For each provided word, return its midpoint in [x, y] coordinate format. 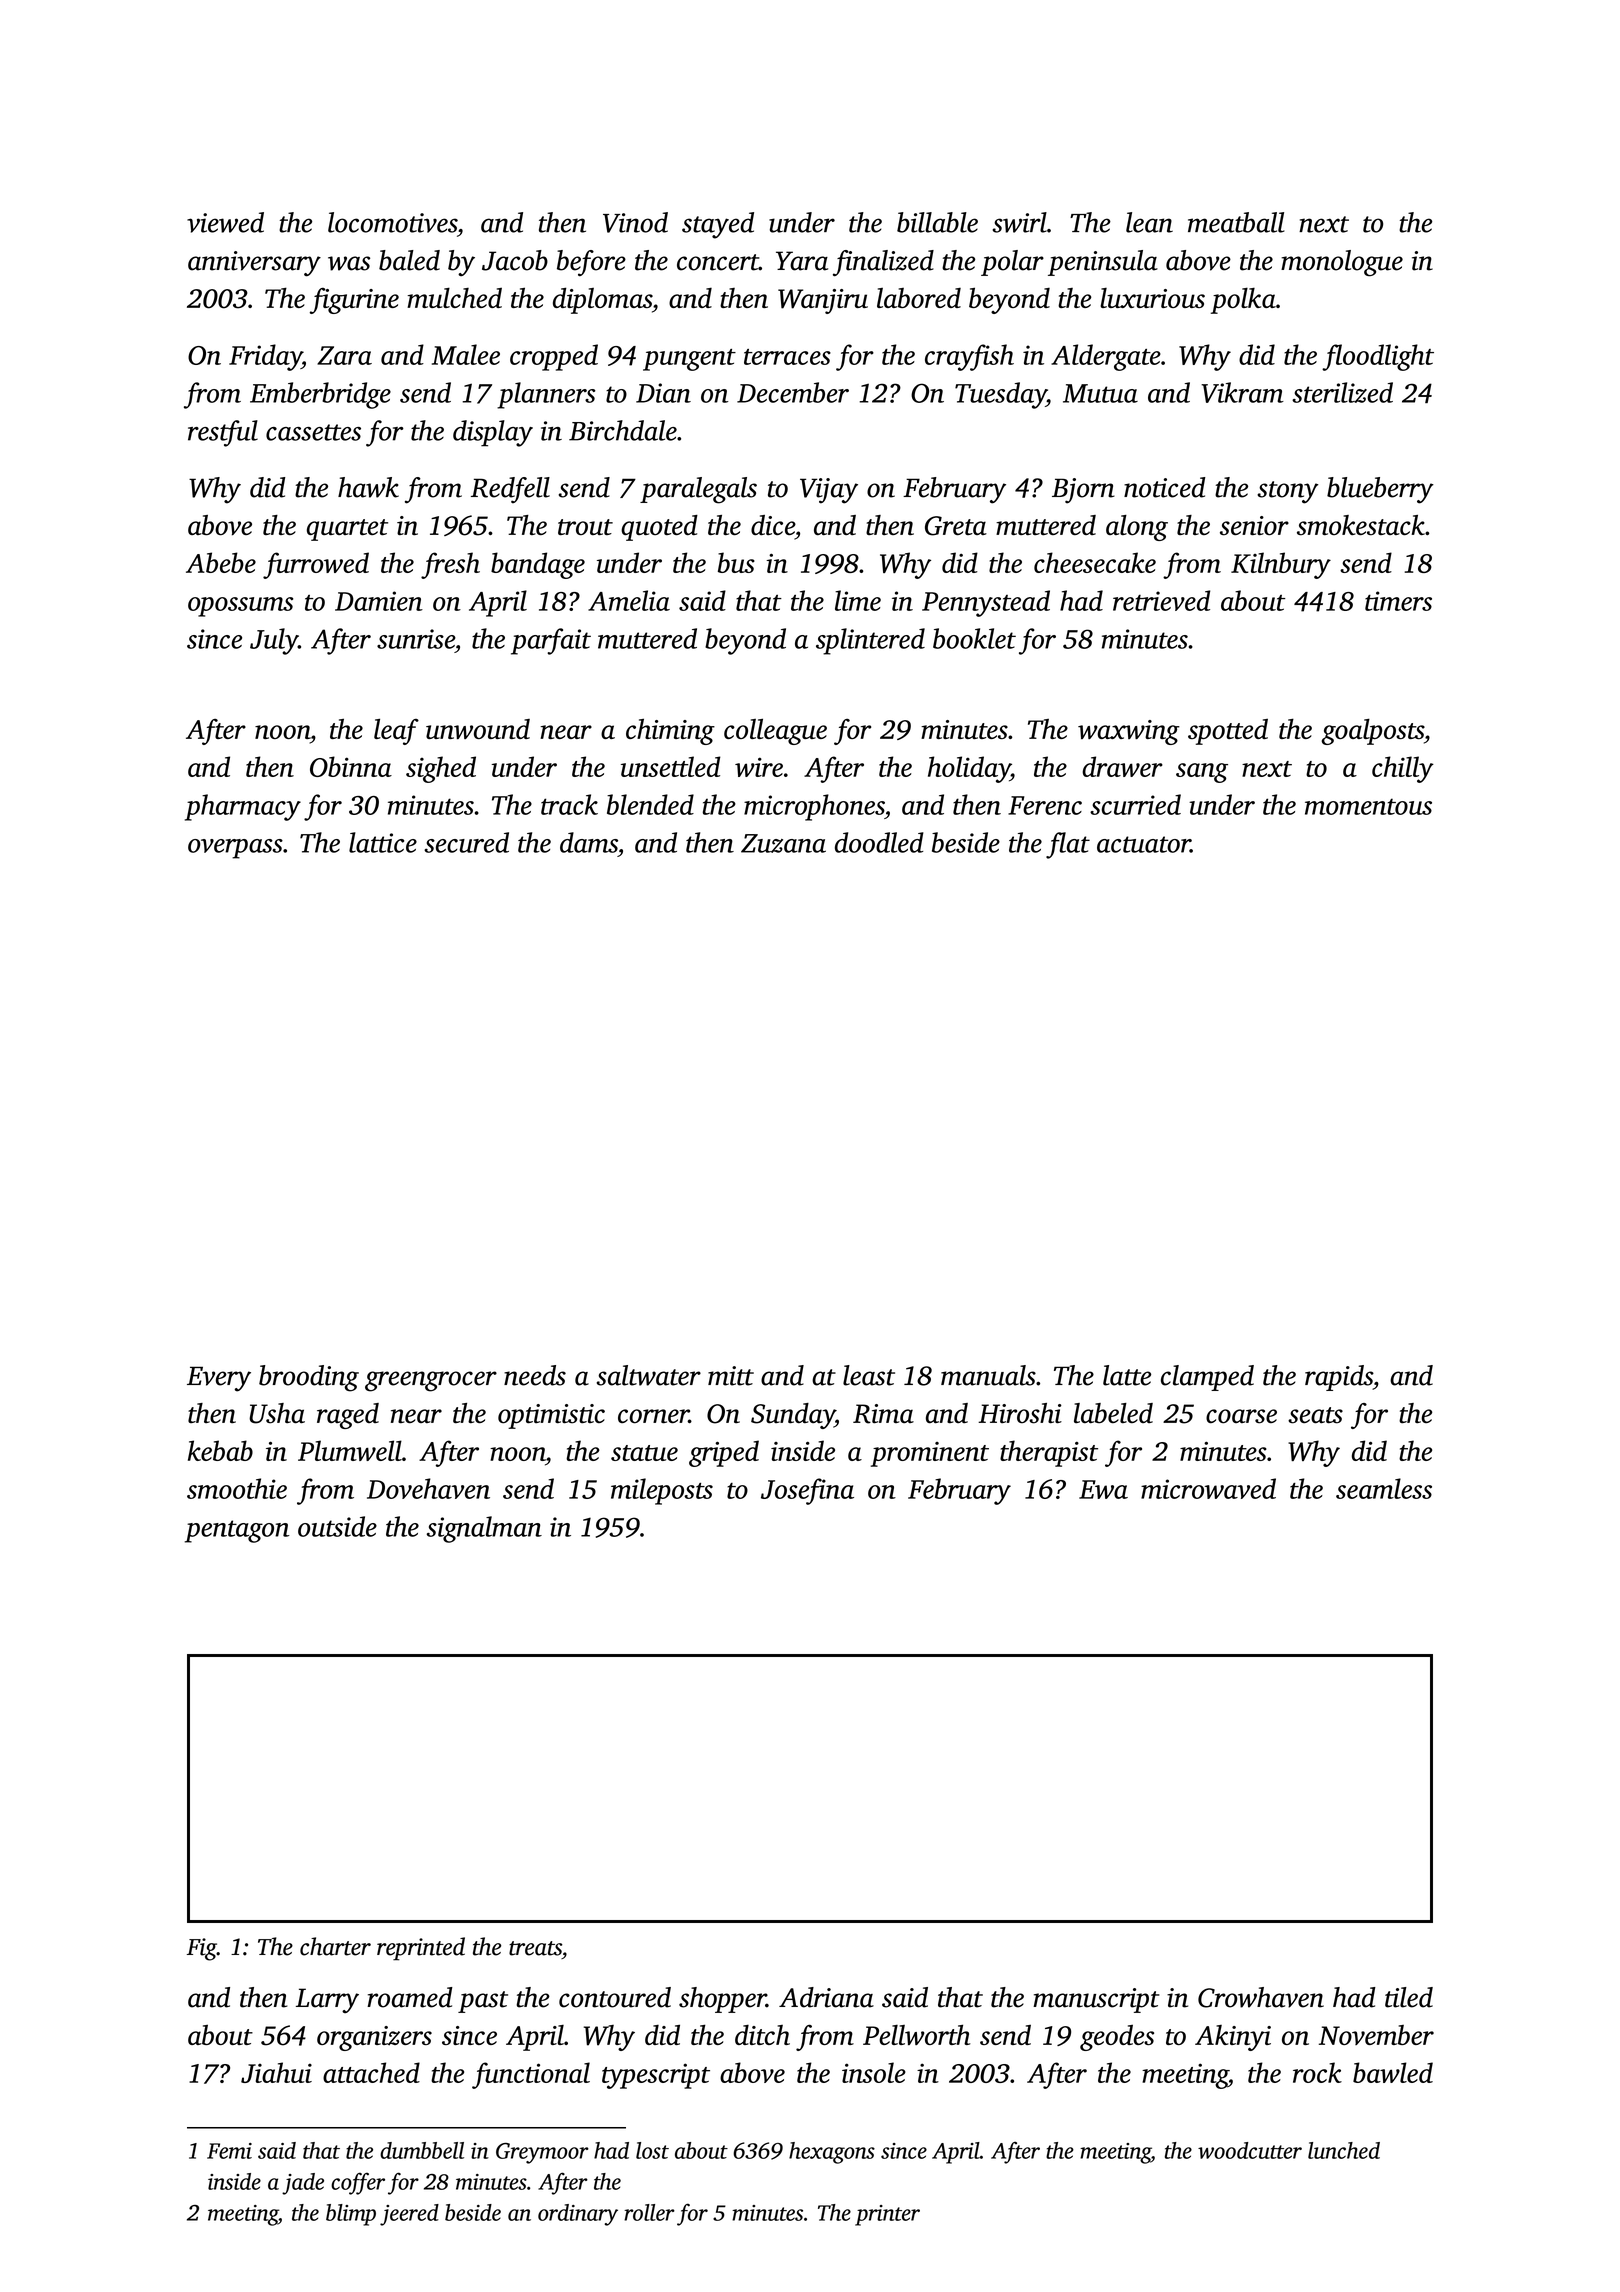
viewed [225, 222]
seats [1315, 1415]
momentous [1368, 806]
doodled [879, 842]
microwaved [1208, 1488]
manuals [988, 1375]
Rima [883, 1414]
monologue [1342, 263]
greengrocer [431, 1381]
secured [466, 842]
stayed [718, 225]
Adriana [826, 1997]
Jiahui [276, 2072]
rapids [1339, 1378]
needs [535, 1375]
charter [335, 1946]
